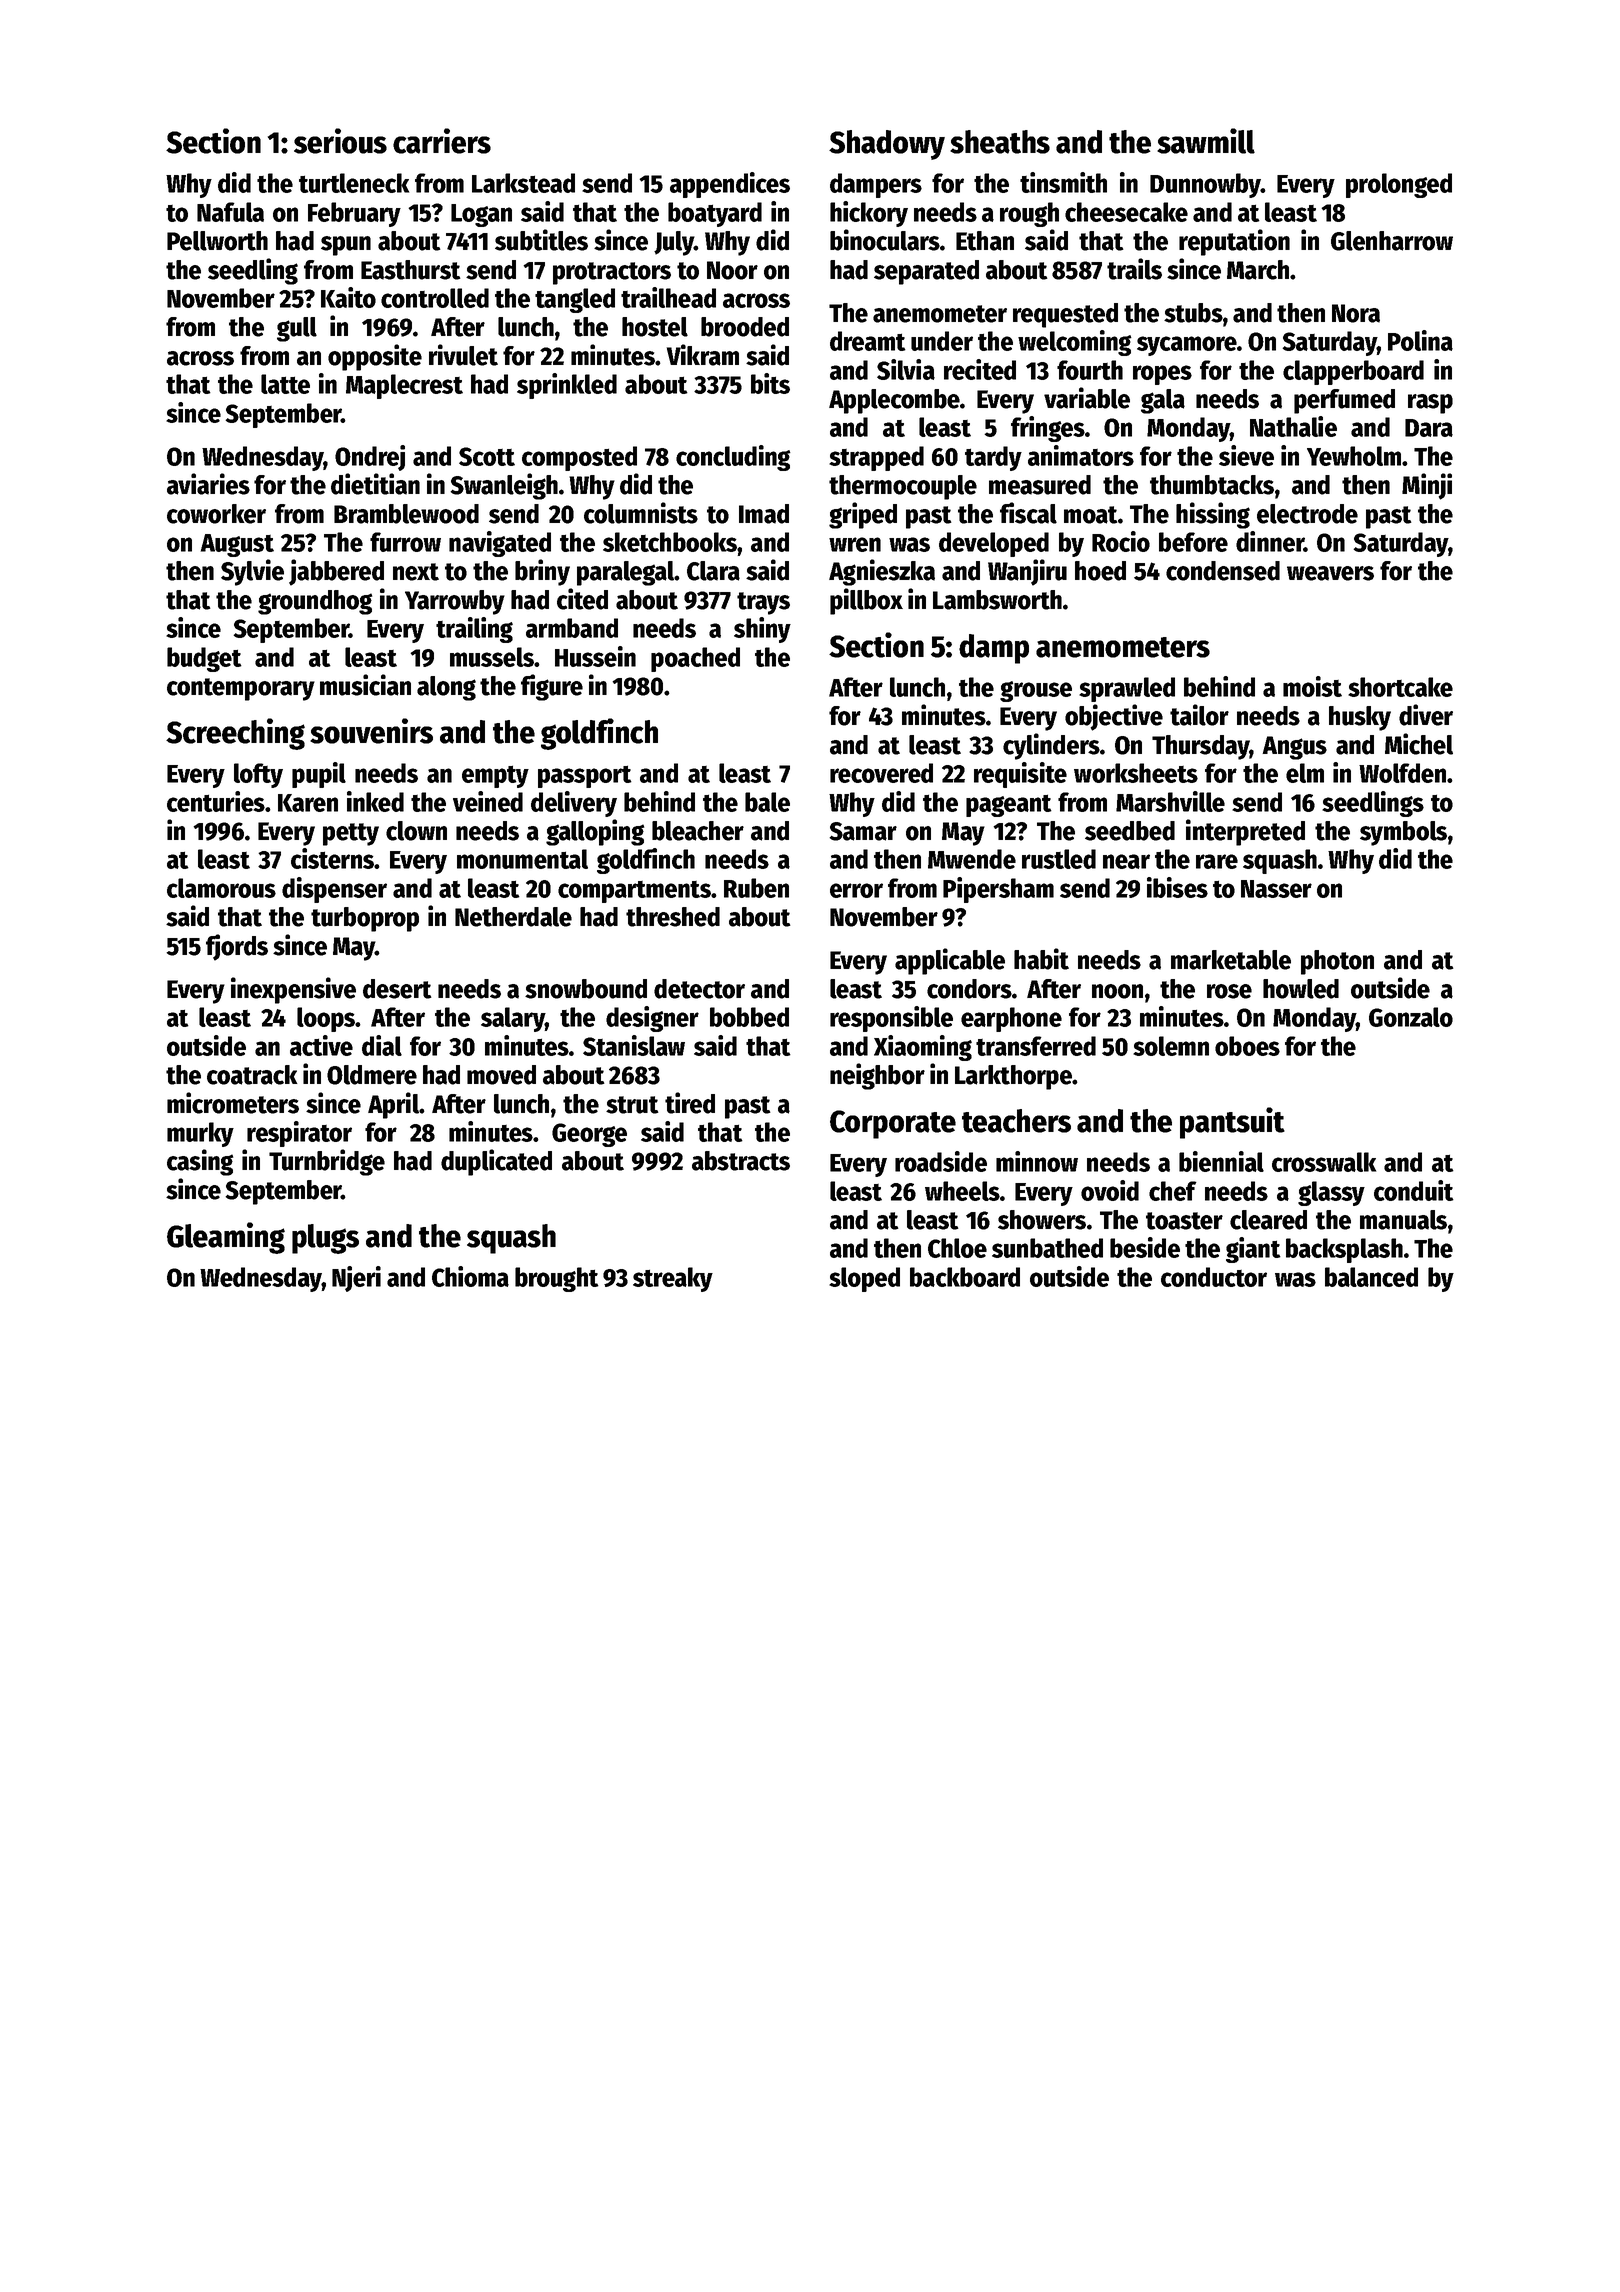  Describe the element at coordinates (1427, 486) in the screenshot. I see `Minji` at that location.
